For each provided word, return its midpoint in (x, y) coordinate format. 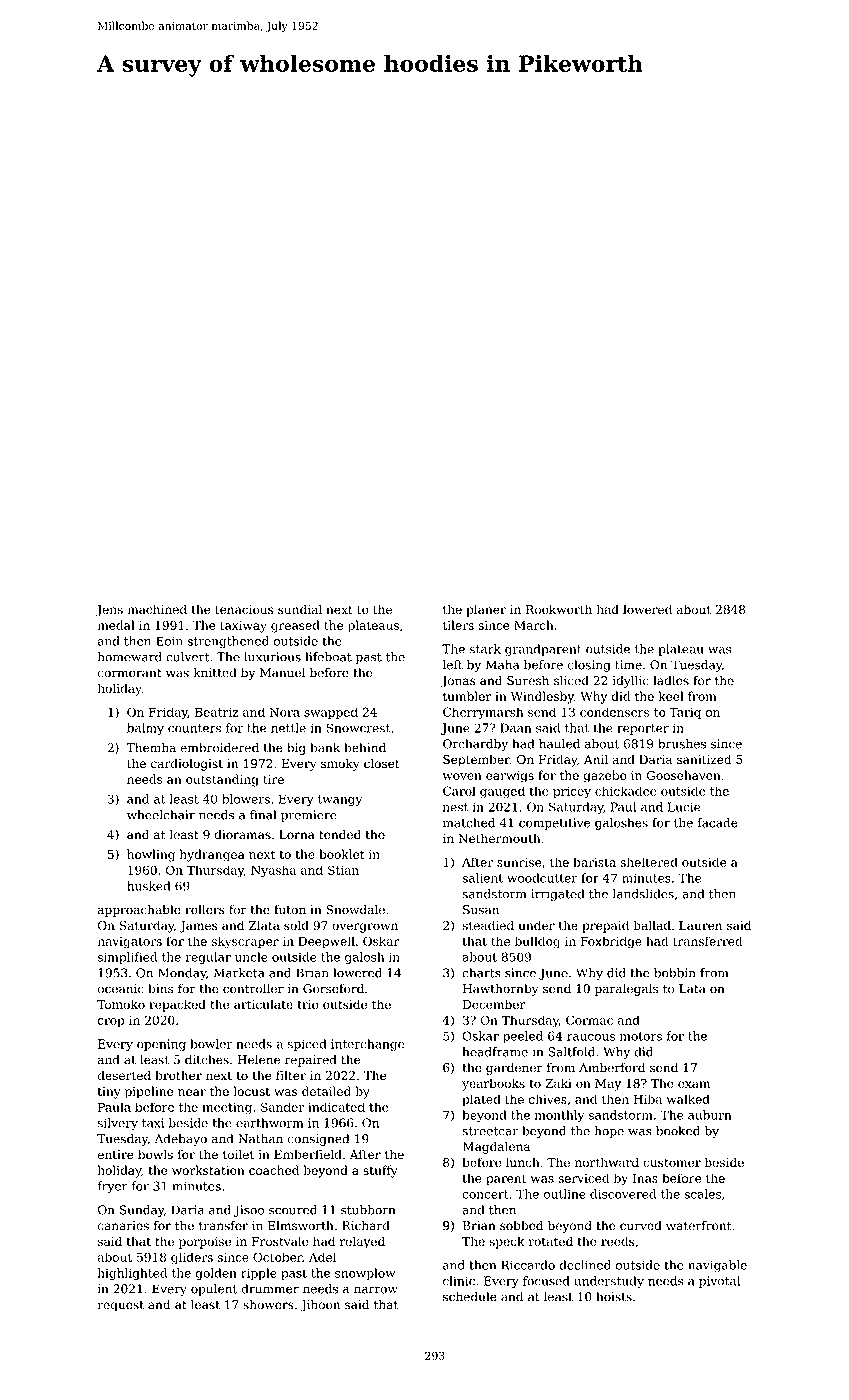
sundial (300, 609)
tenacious (244, 609)
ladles (671, 680)
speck (507, 1242)
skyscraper (245, 942)
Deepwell (326, 942)
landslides (643, 894)
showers (268, 1304)
